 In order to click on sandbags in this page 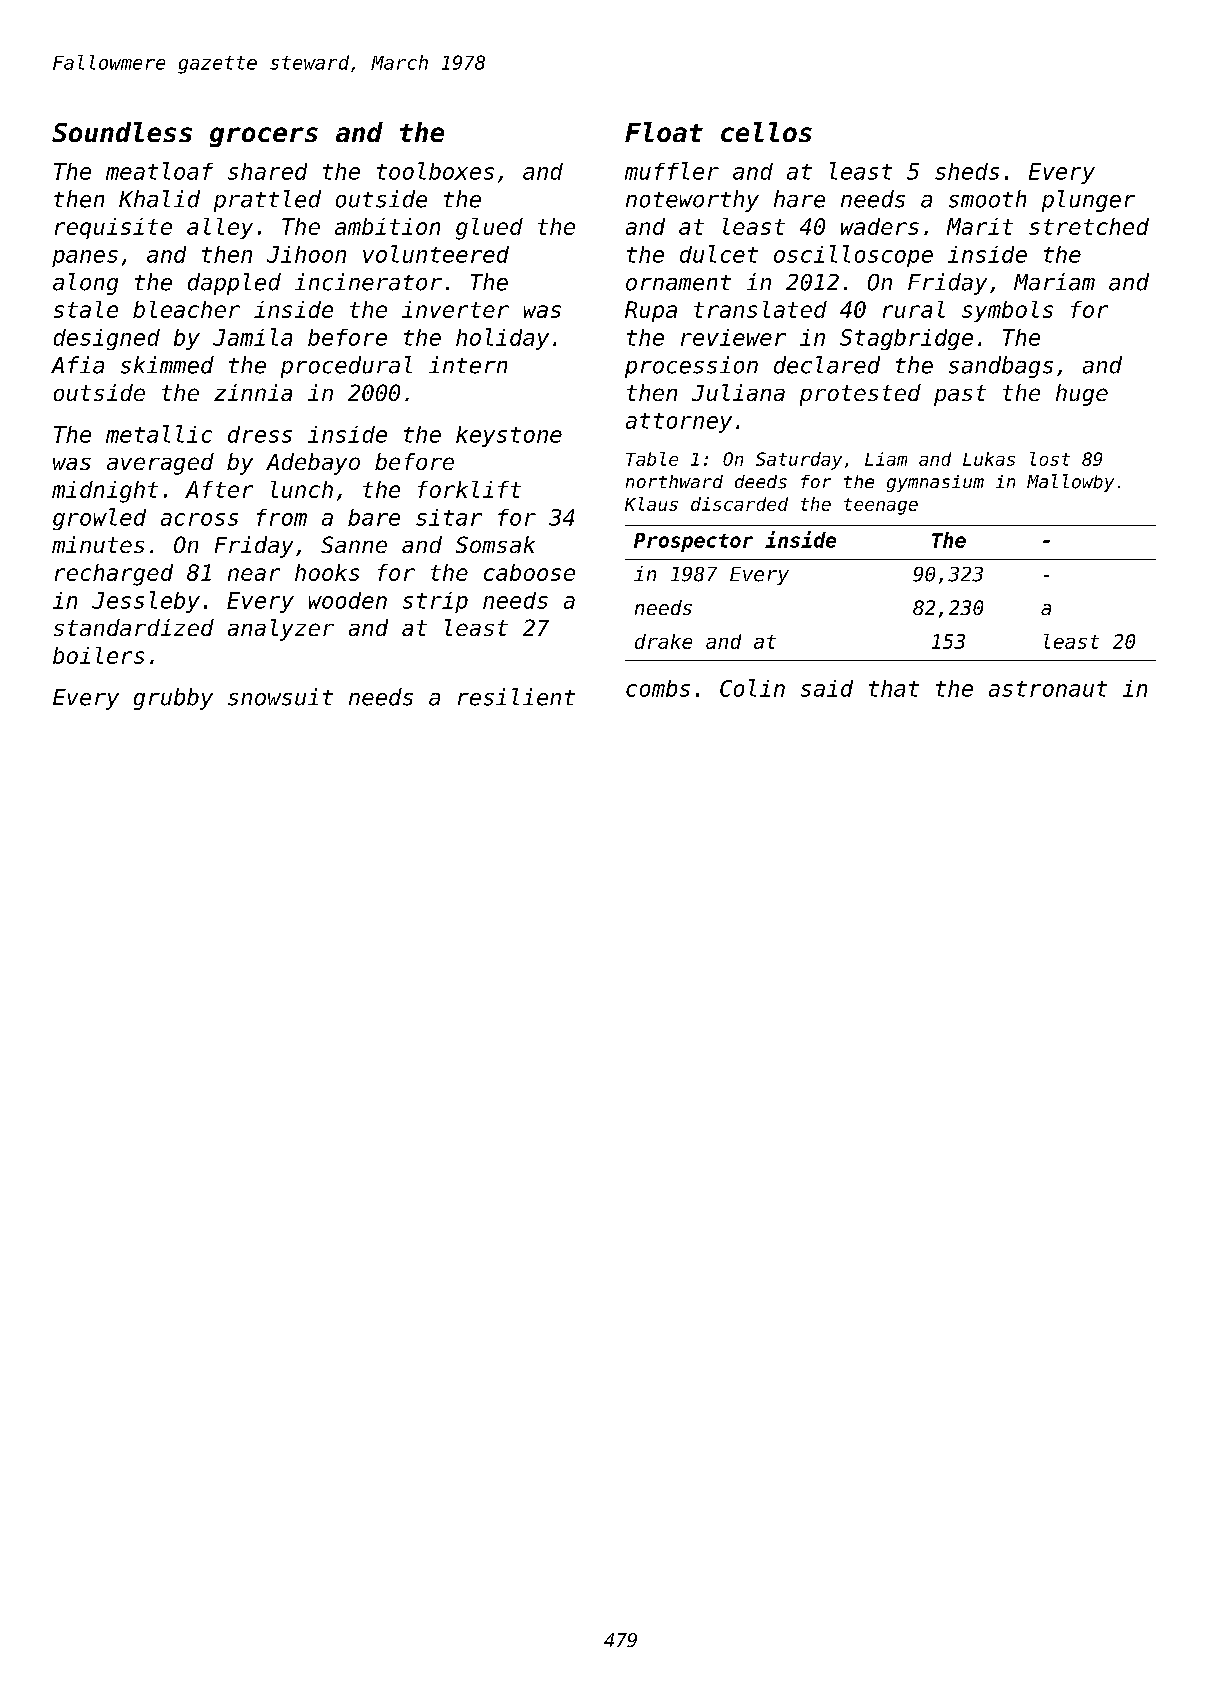, I will do `click(1001, 367)`.
